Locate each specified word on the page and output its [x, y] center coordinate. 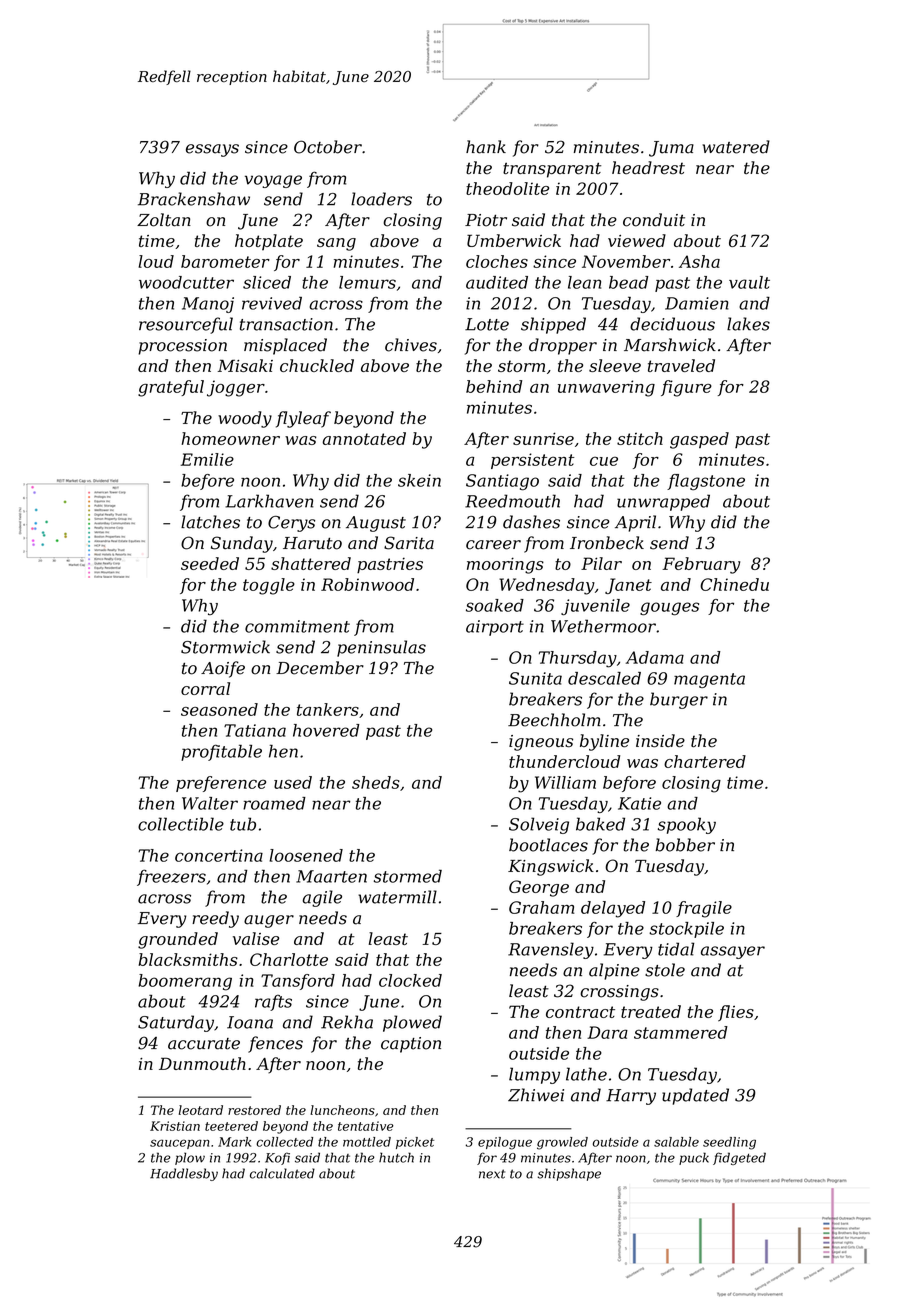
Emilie [207, 459]
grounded [178, 940]
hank [486, 147]
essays [212, 150]
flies [736, 1013]
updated [695, 1096]
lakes [748, 324]
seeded [210, 563]
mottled [367, 1142]
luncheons [342, 1110]
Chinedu [734, 584]
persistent [533, 461]
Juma [671, 149]
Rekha [347, 1022]
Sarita [409, 543]
